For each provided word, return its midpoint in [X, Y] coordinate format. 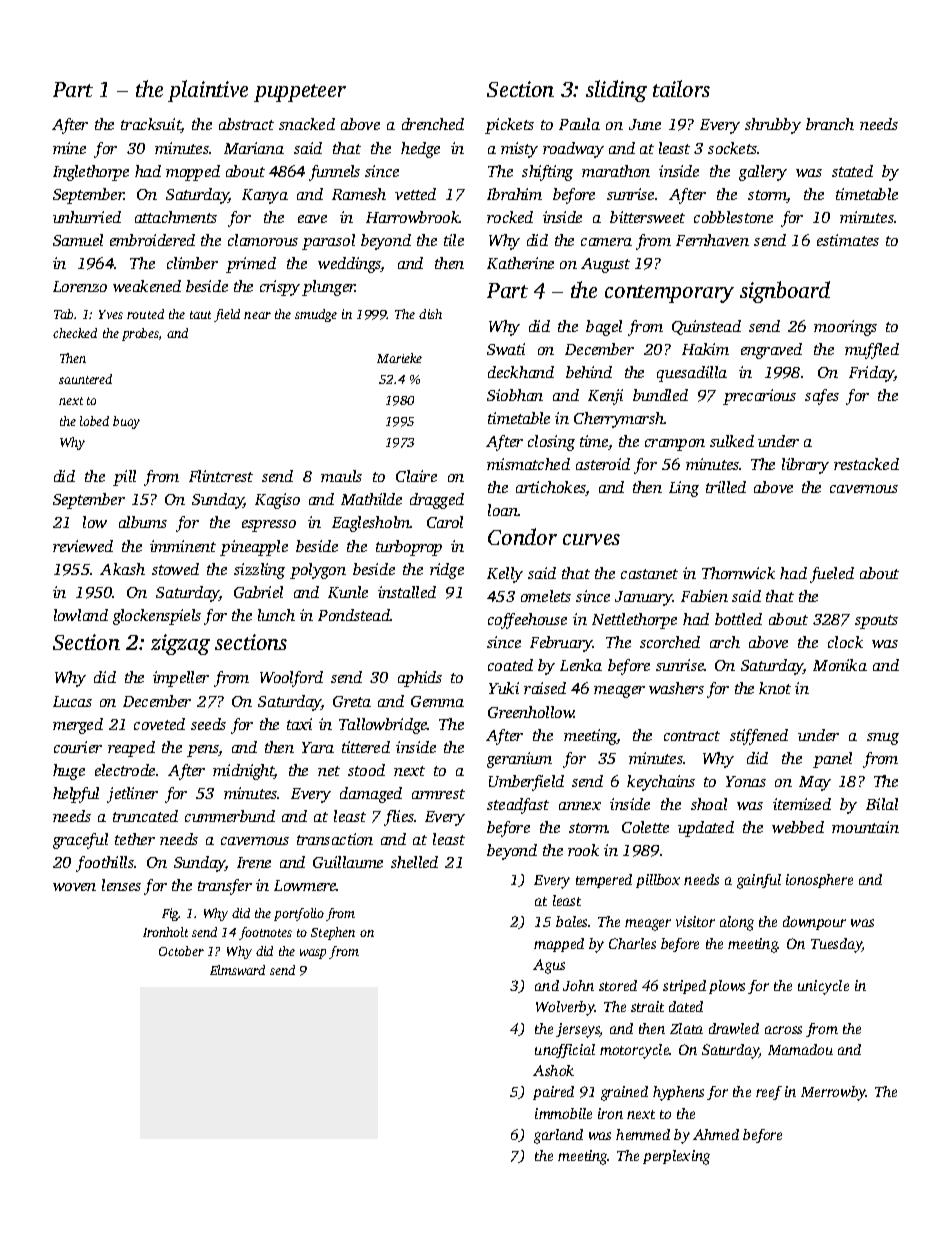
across [783, 1030]
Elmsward [237, 970]
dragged [437, 501]
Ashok [553, 1070]
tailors [681, 88]
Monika [840, 665]
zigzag [180, 644]
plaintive [208, 91]
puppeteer [300, 93]
